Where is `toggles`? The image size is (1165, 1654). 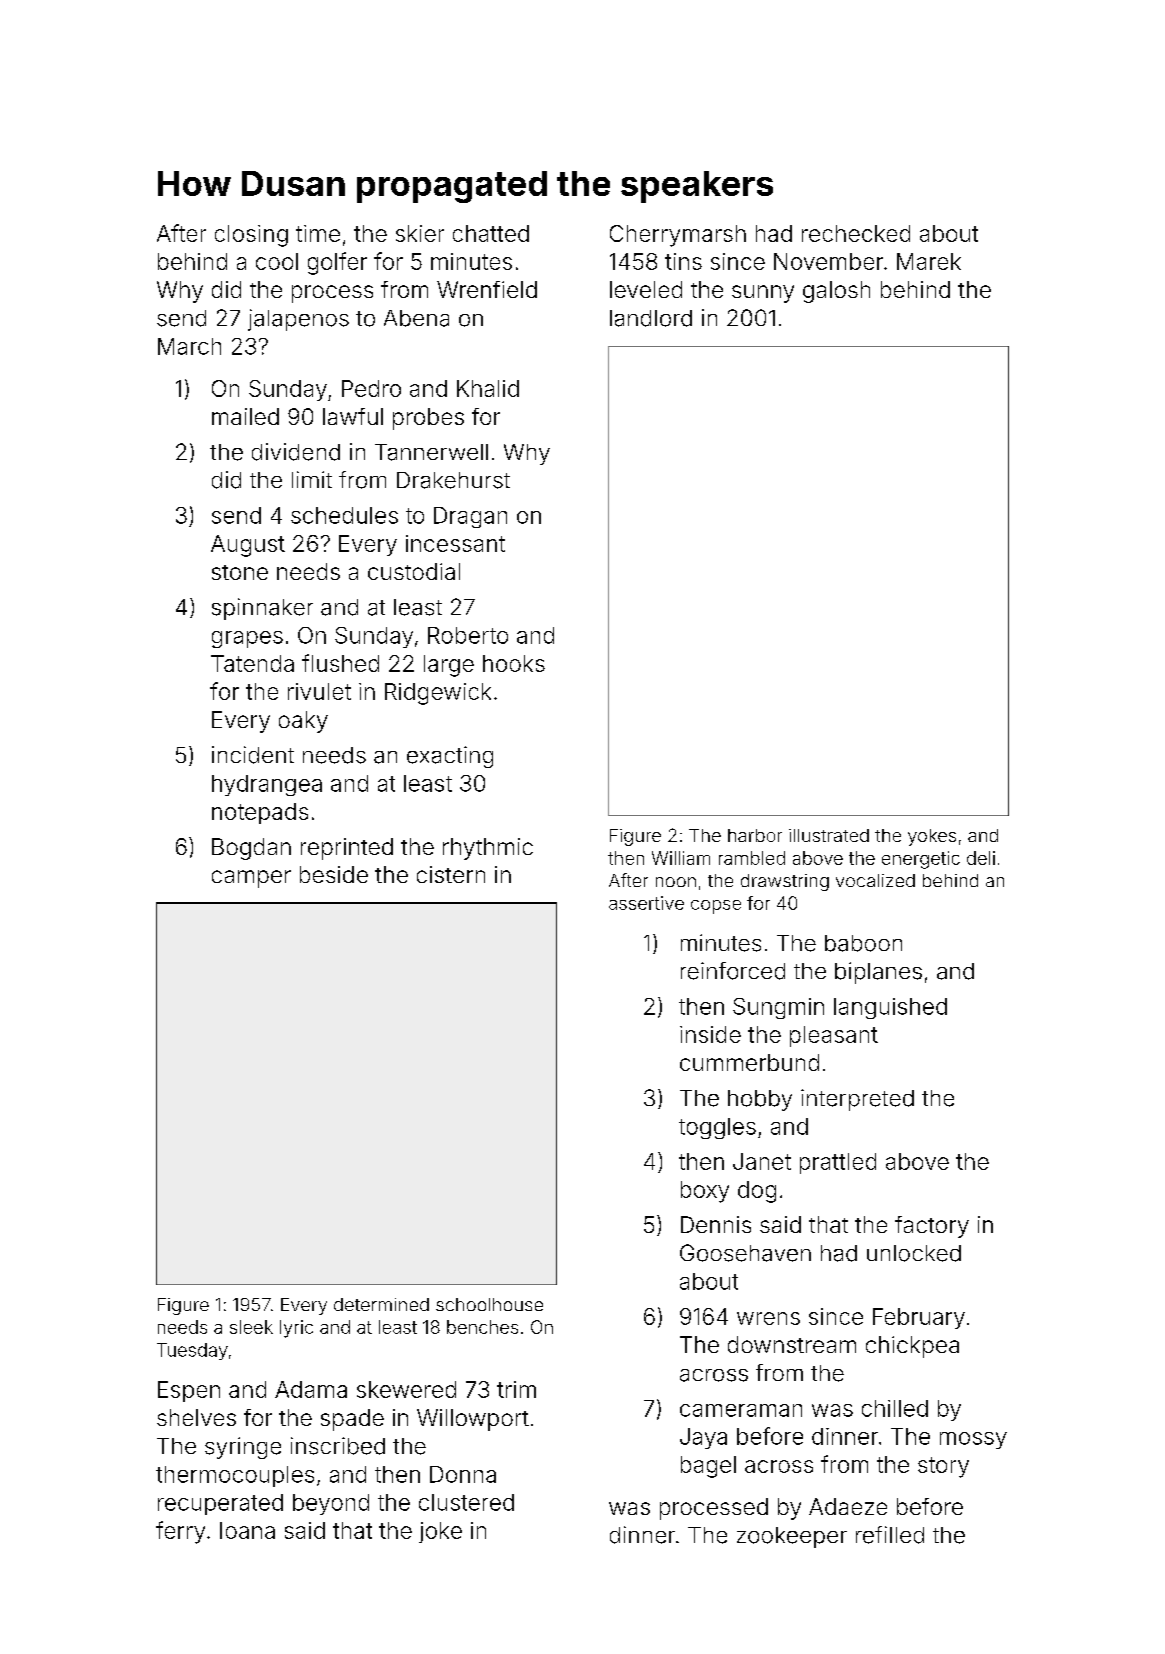
toggles is located at coordinates (717, 1128).
